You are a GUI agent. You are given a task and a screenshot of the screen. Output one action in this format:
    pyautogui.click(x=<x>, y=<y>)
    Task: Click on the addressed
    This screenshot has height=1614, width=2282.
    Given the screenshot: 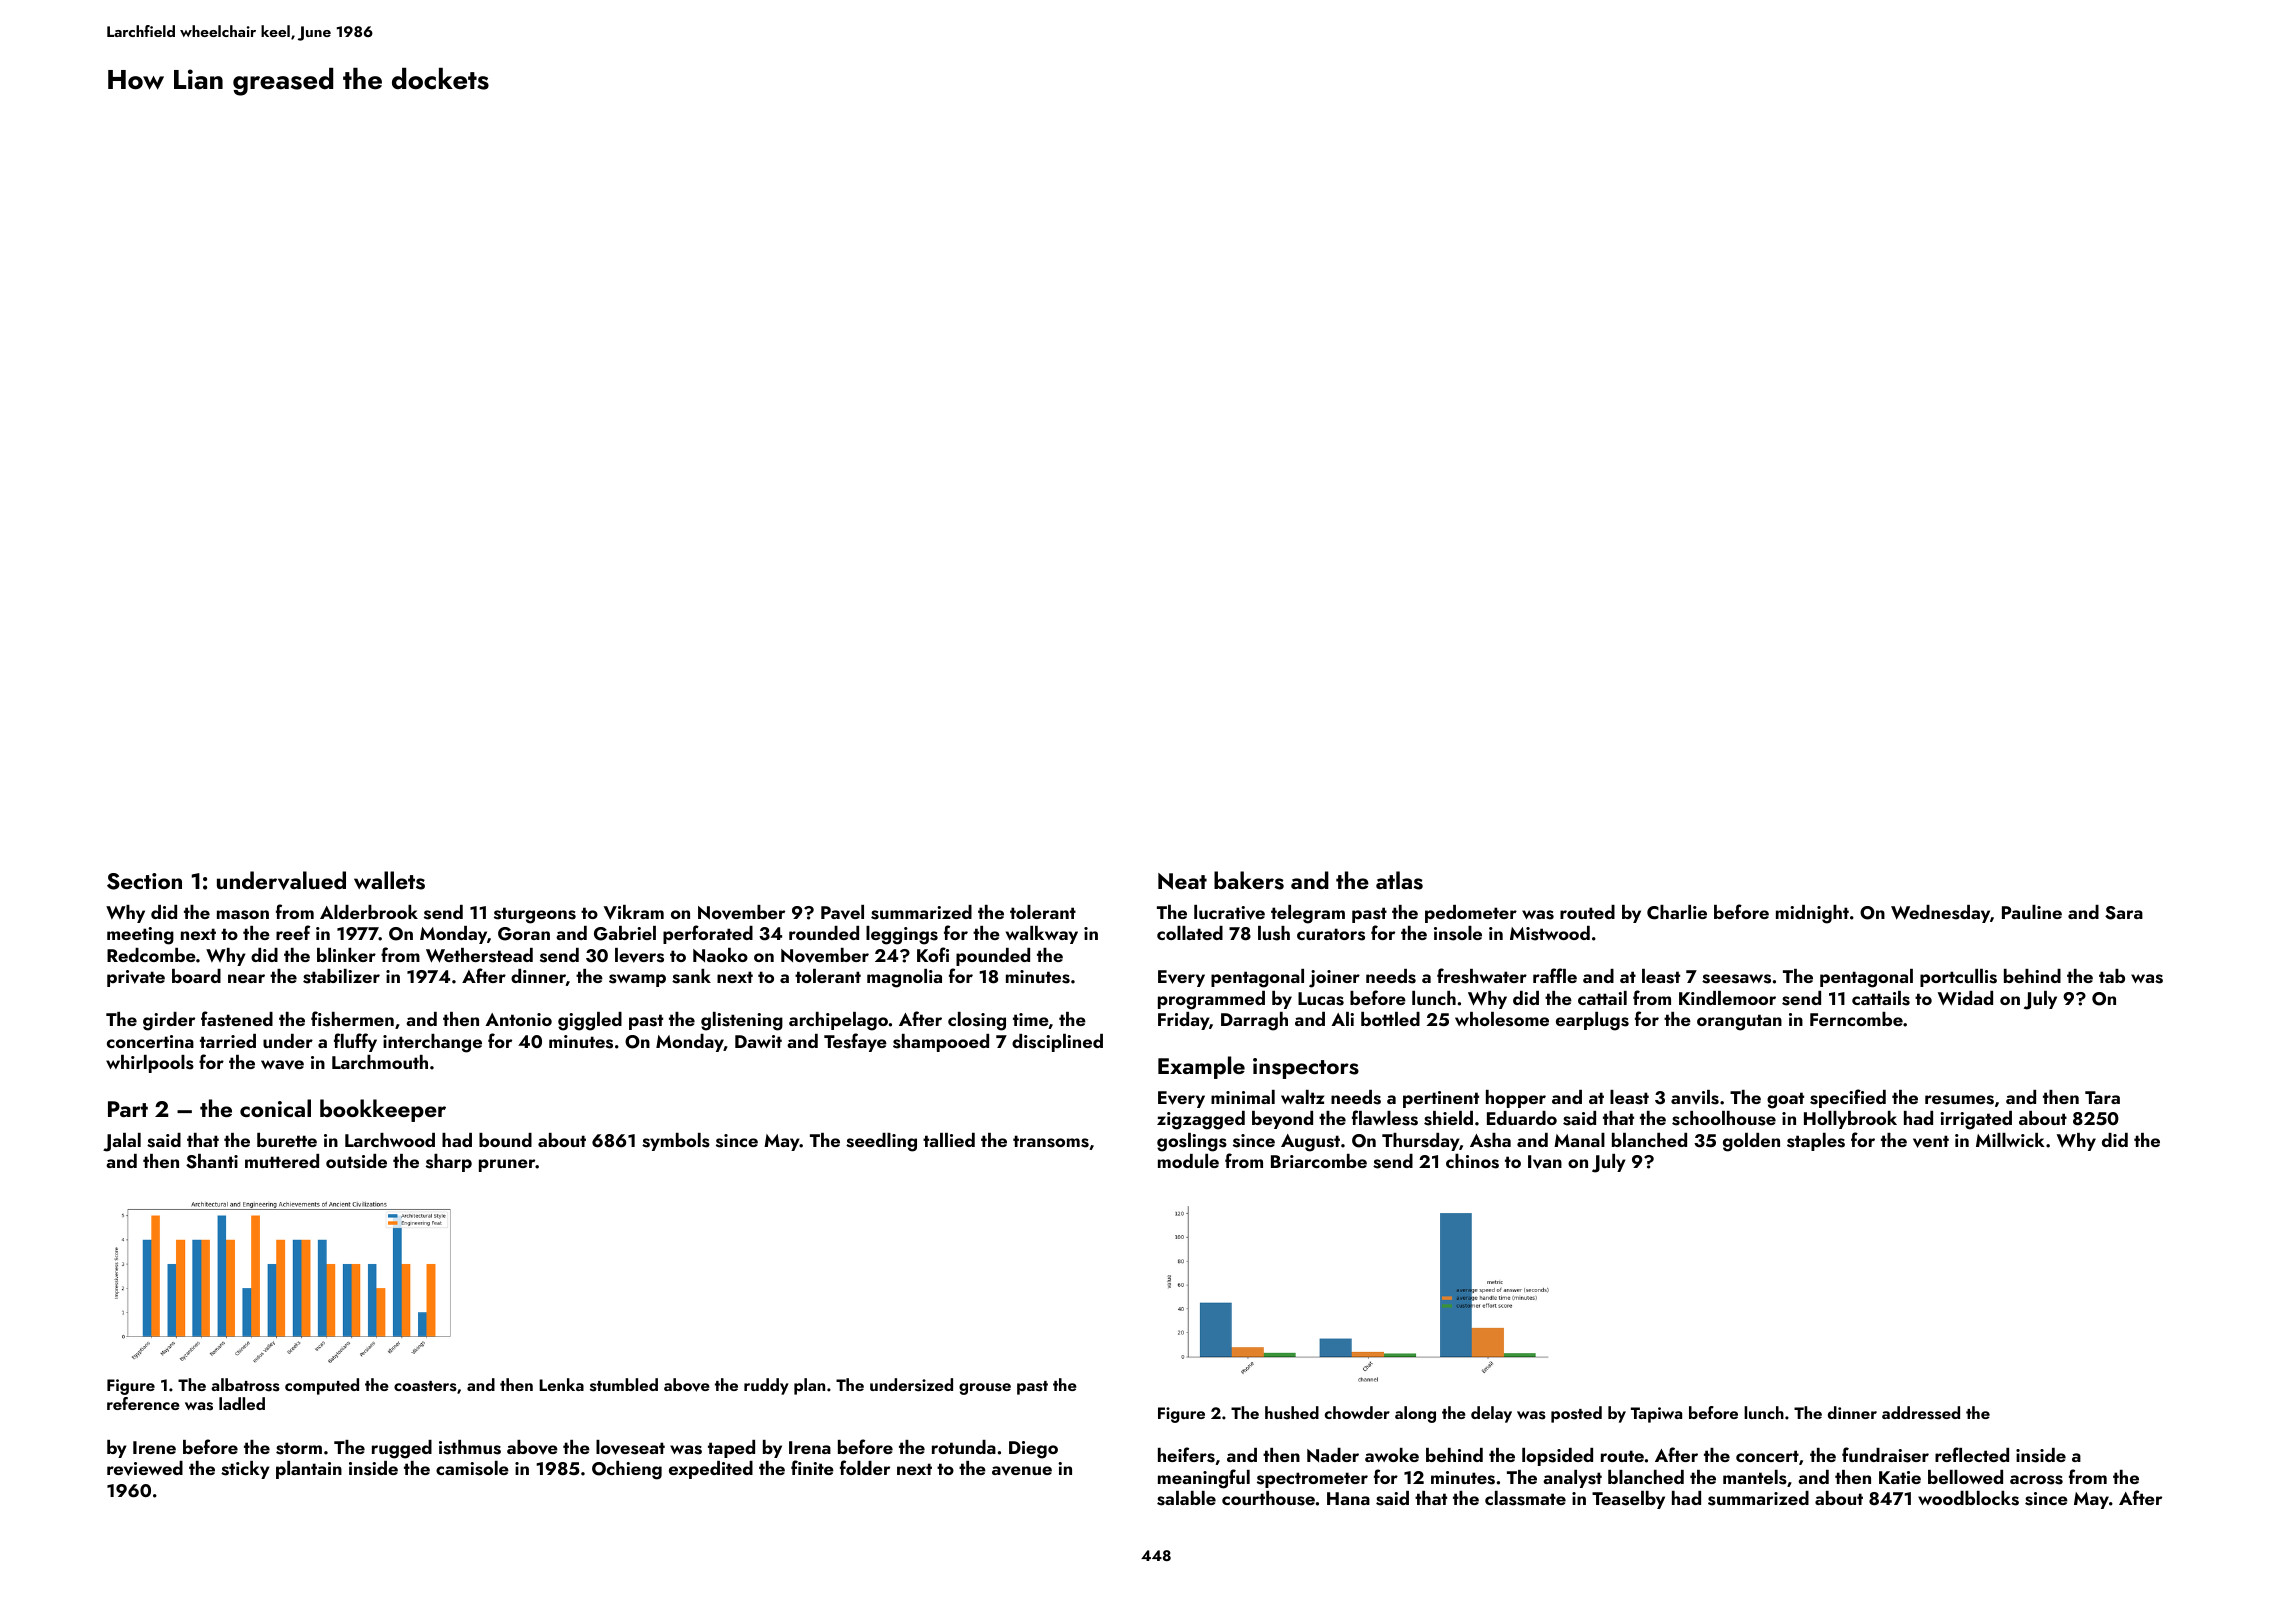 What is the action you would take?
    pyautogui.click(x=1921, y=1413)
